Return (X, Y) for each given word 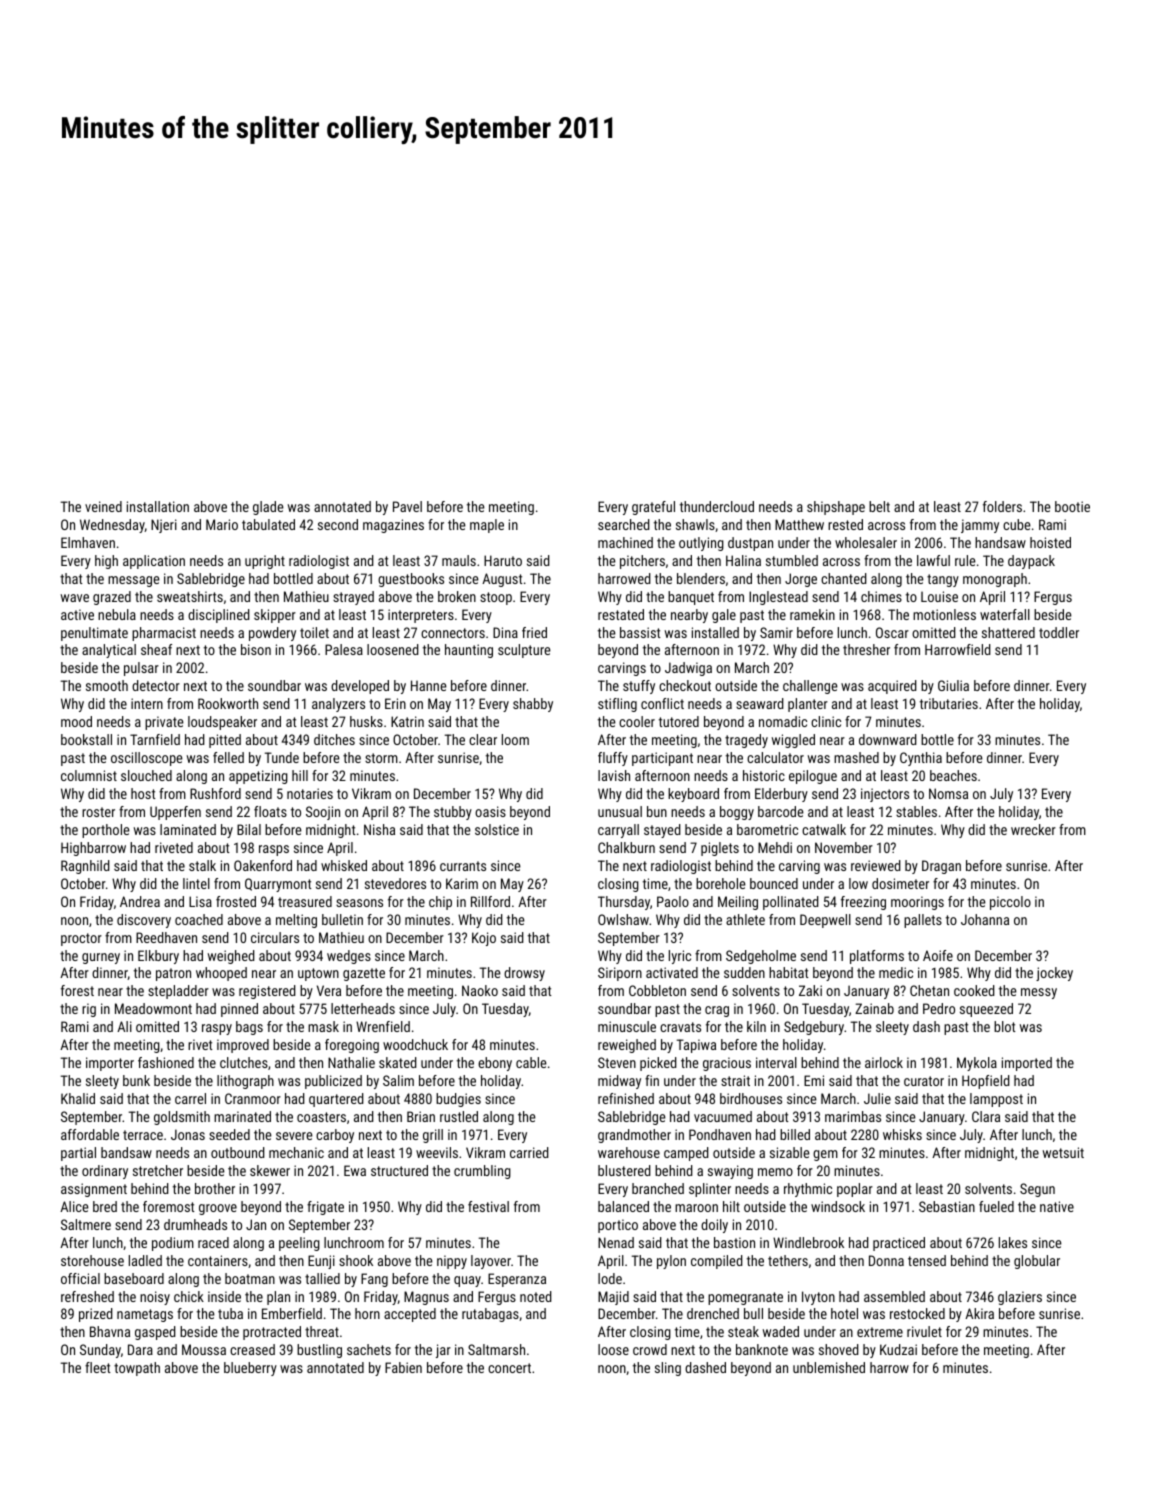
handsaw (1000, 542)
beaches (953, 775)
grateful (653, 508)
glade (268, 508)
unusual (620, 811)
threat (322, 1331)
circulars (275, 937)
